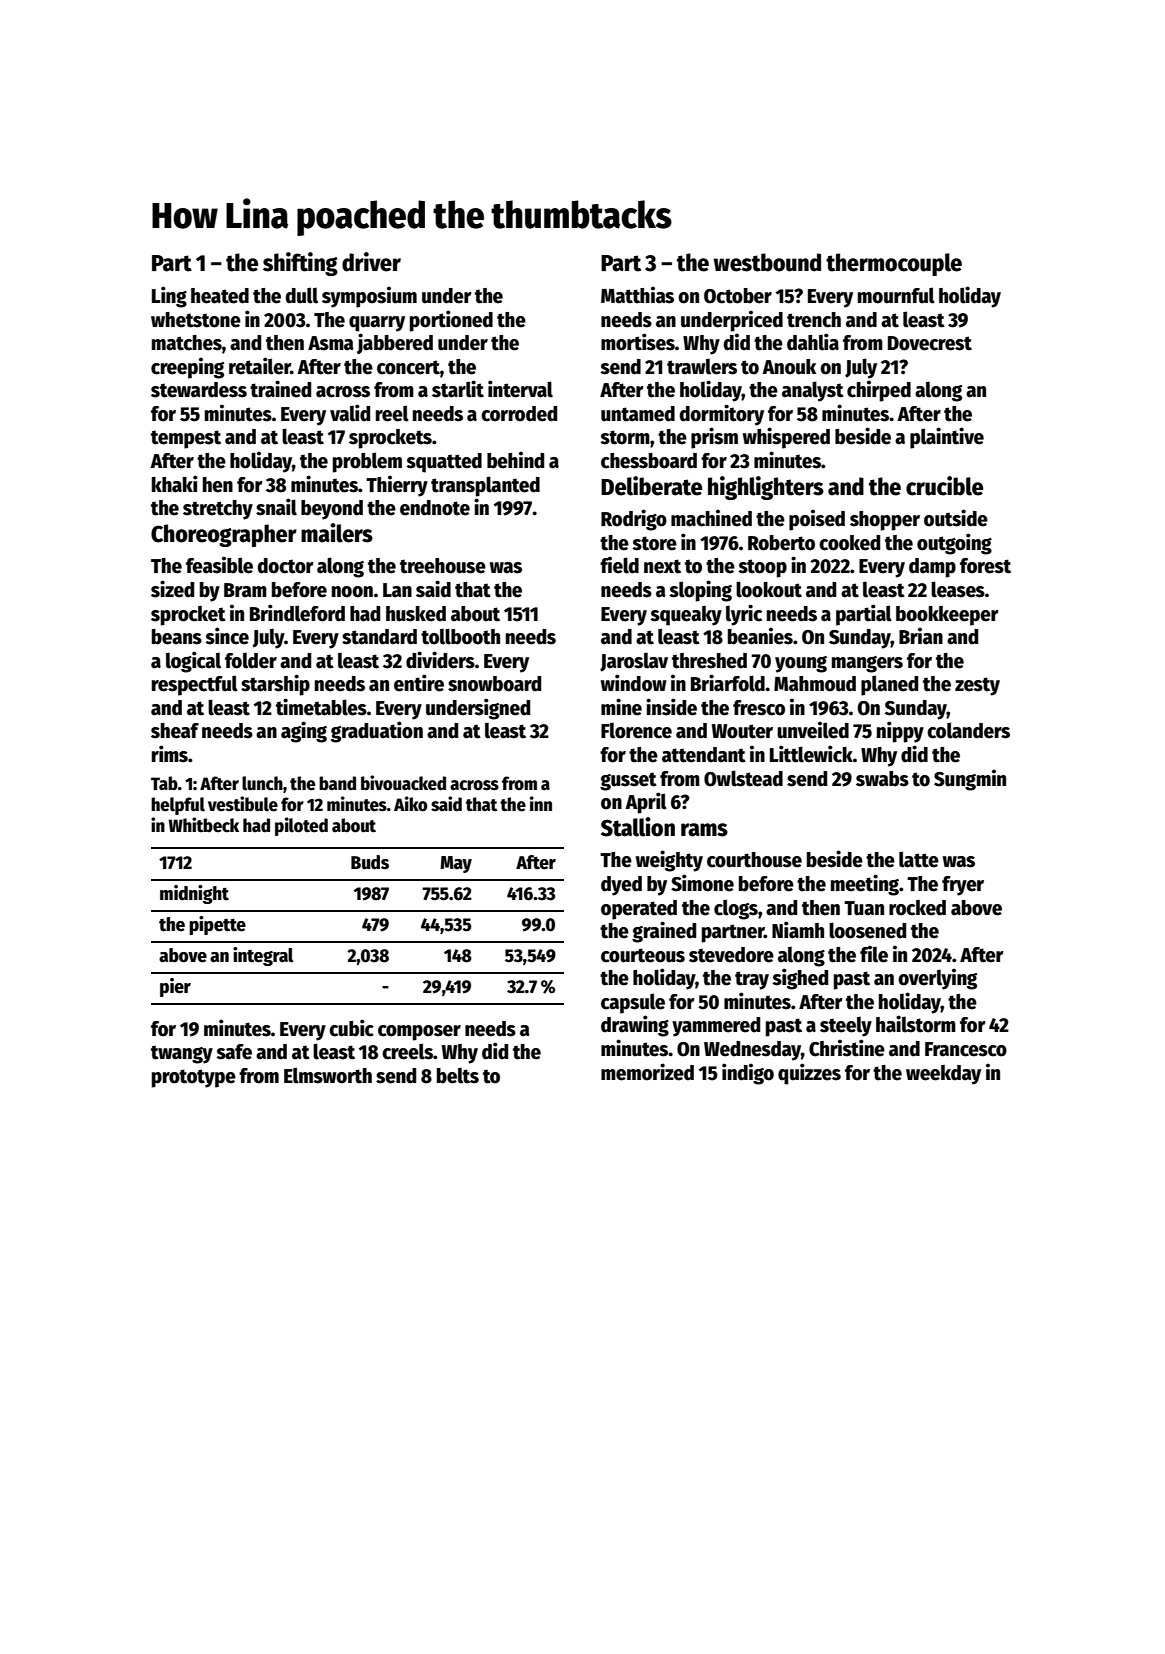  What do you see at coordinates (638, 342) in the image?
I see `mortises` at bounding box center [638, 342].
